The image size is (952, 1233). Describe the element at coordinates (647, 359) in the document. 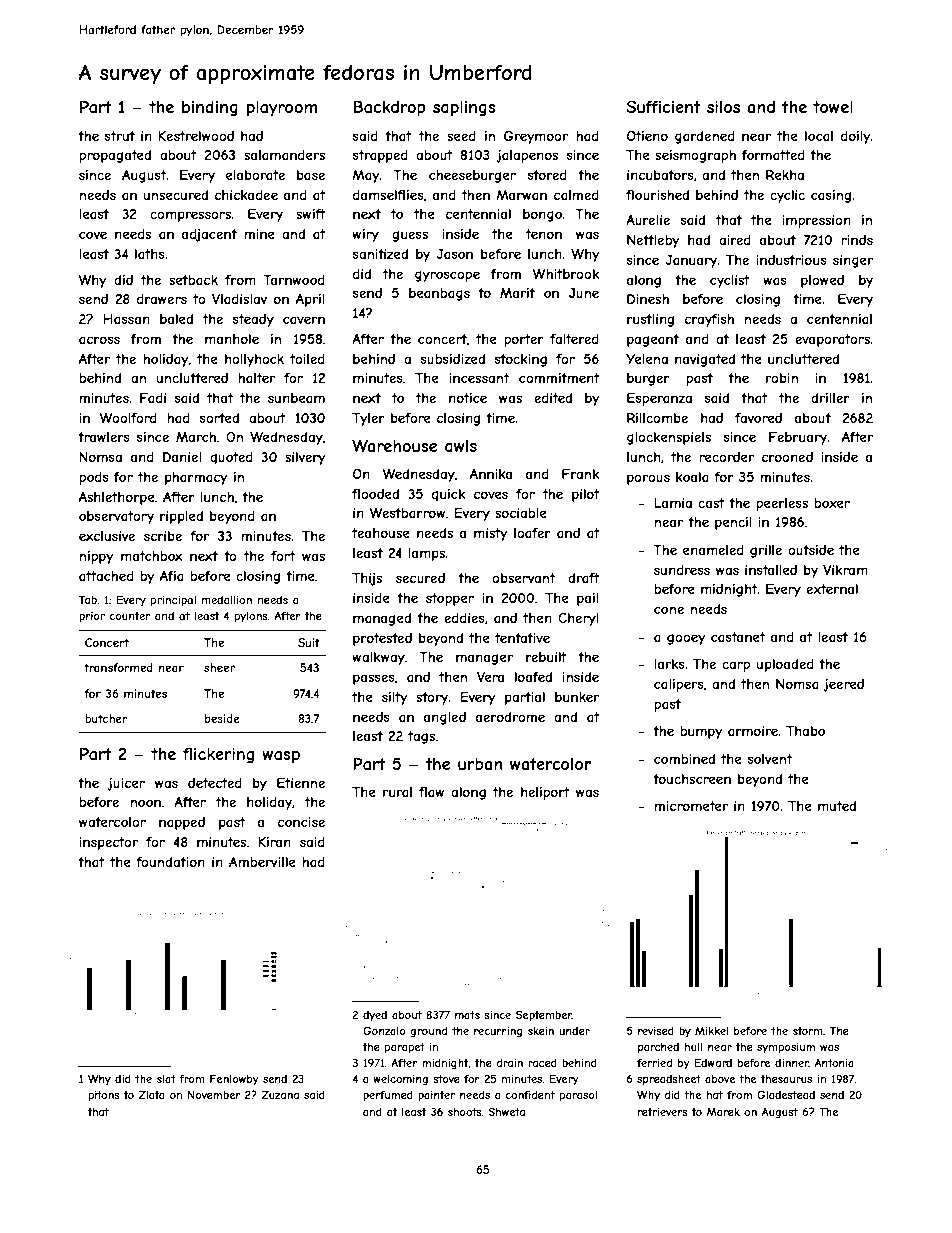

I see `Yelena` at that location.
